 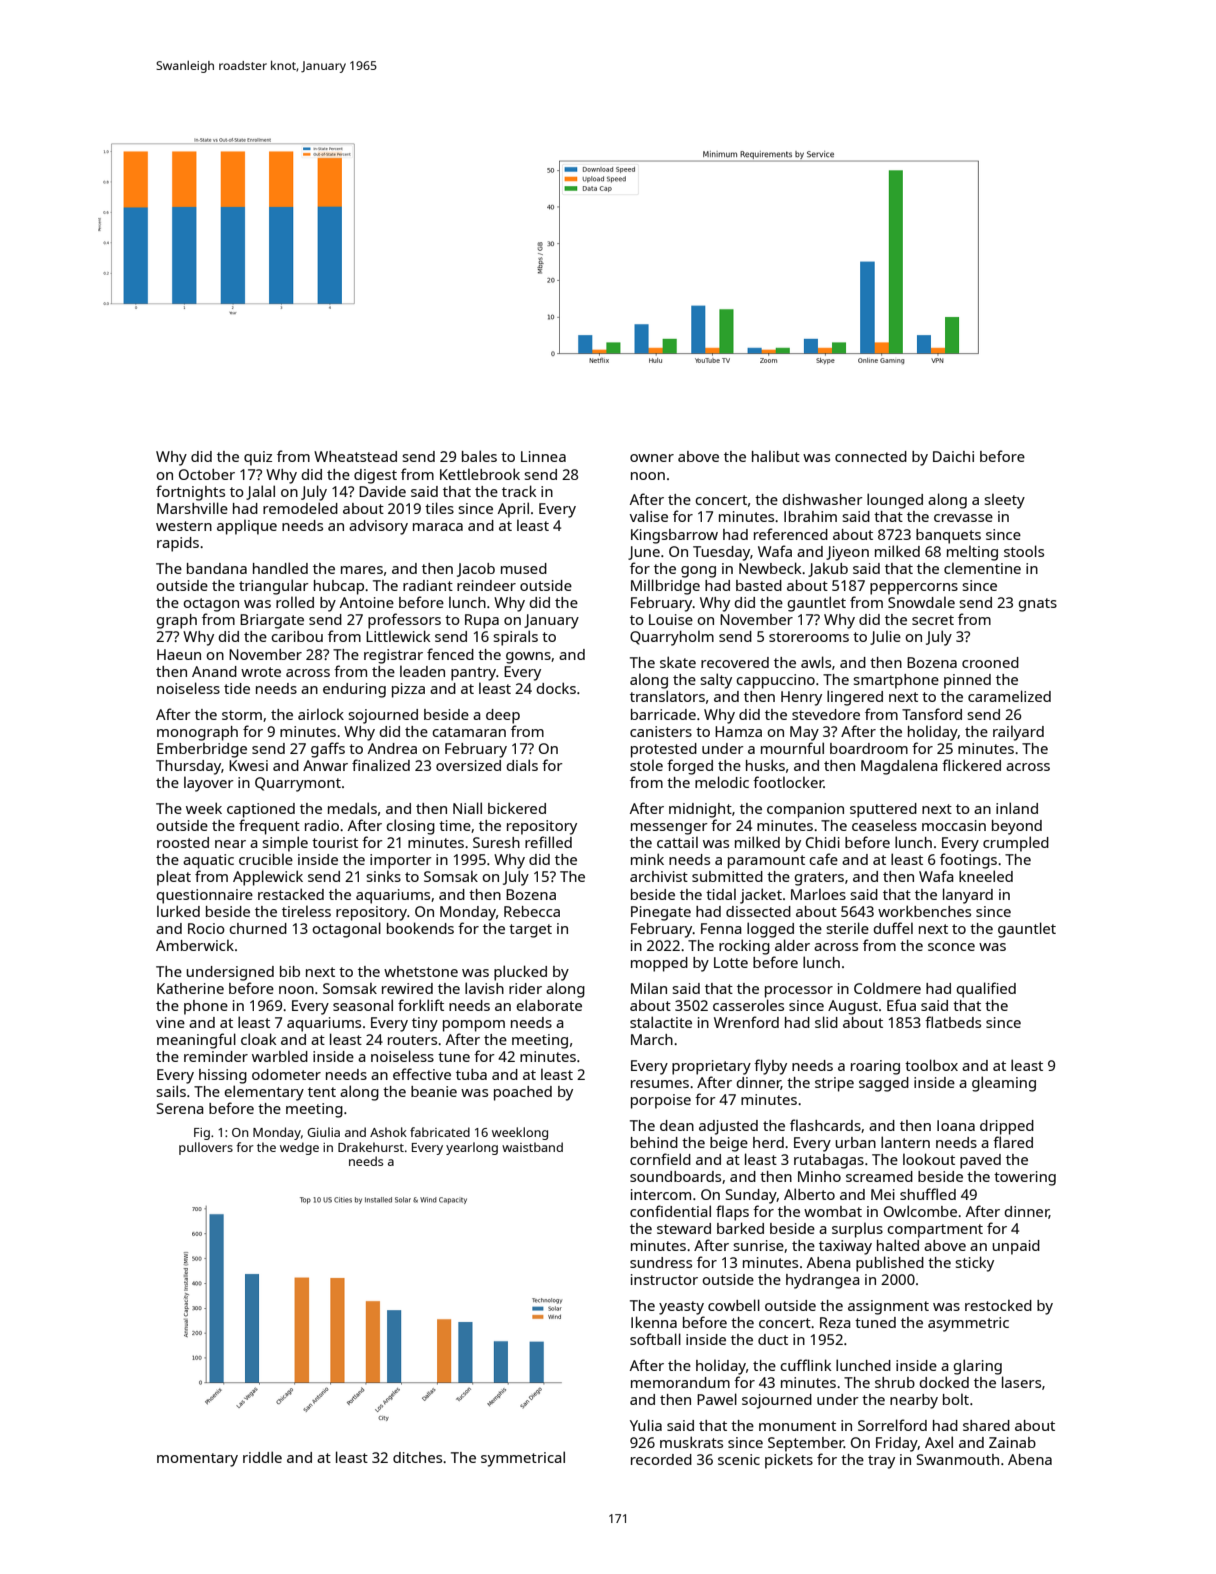 I want to click on tourist, so click(x=335, y=842).
